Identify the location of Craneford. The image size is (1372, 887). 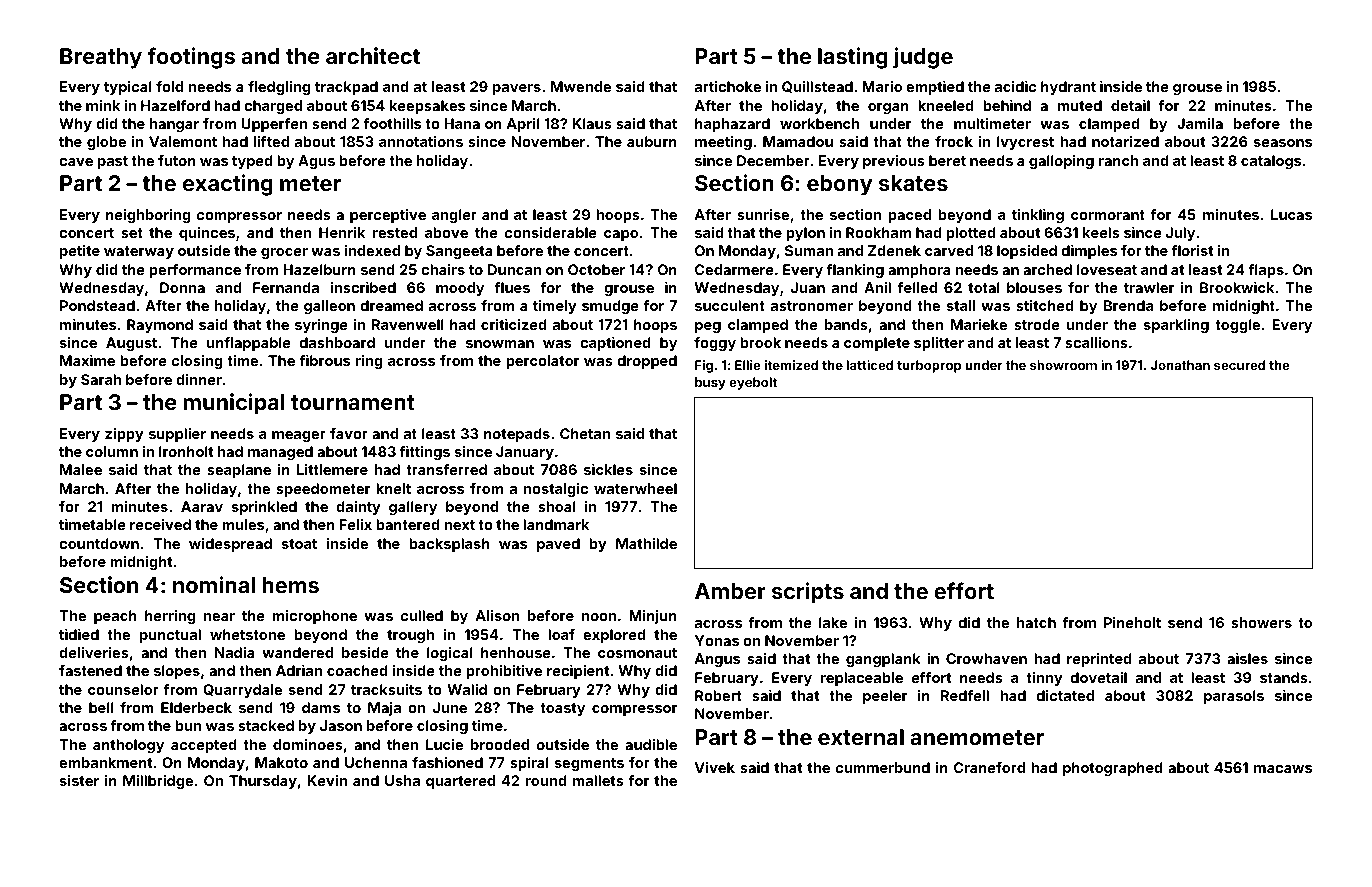
(989, 767).
